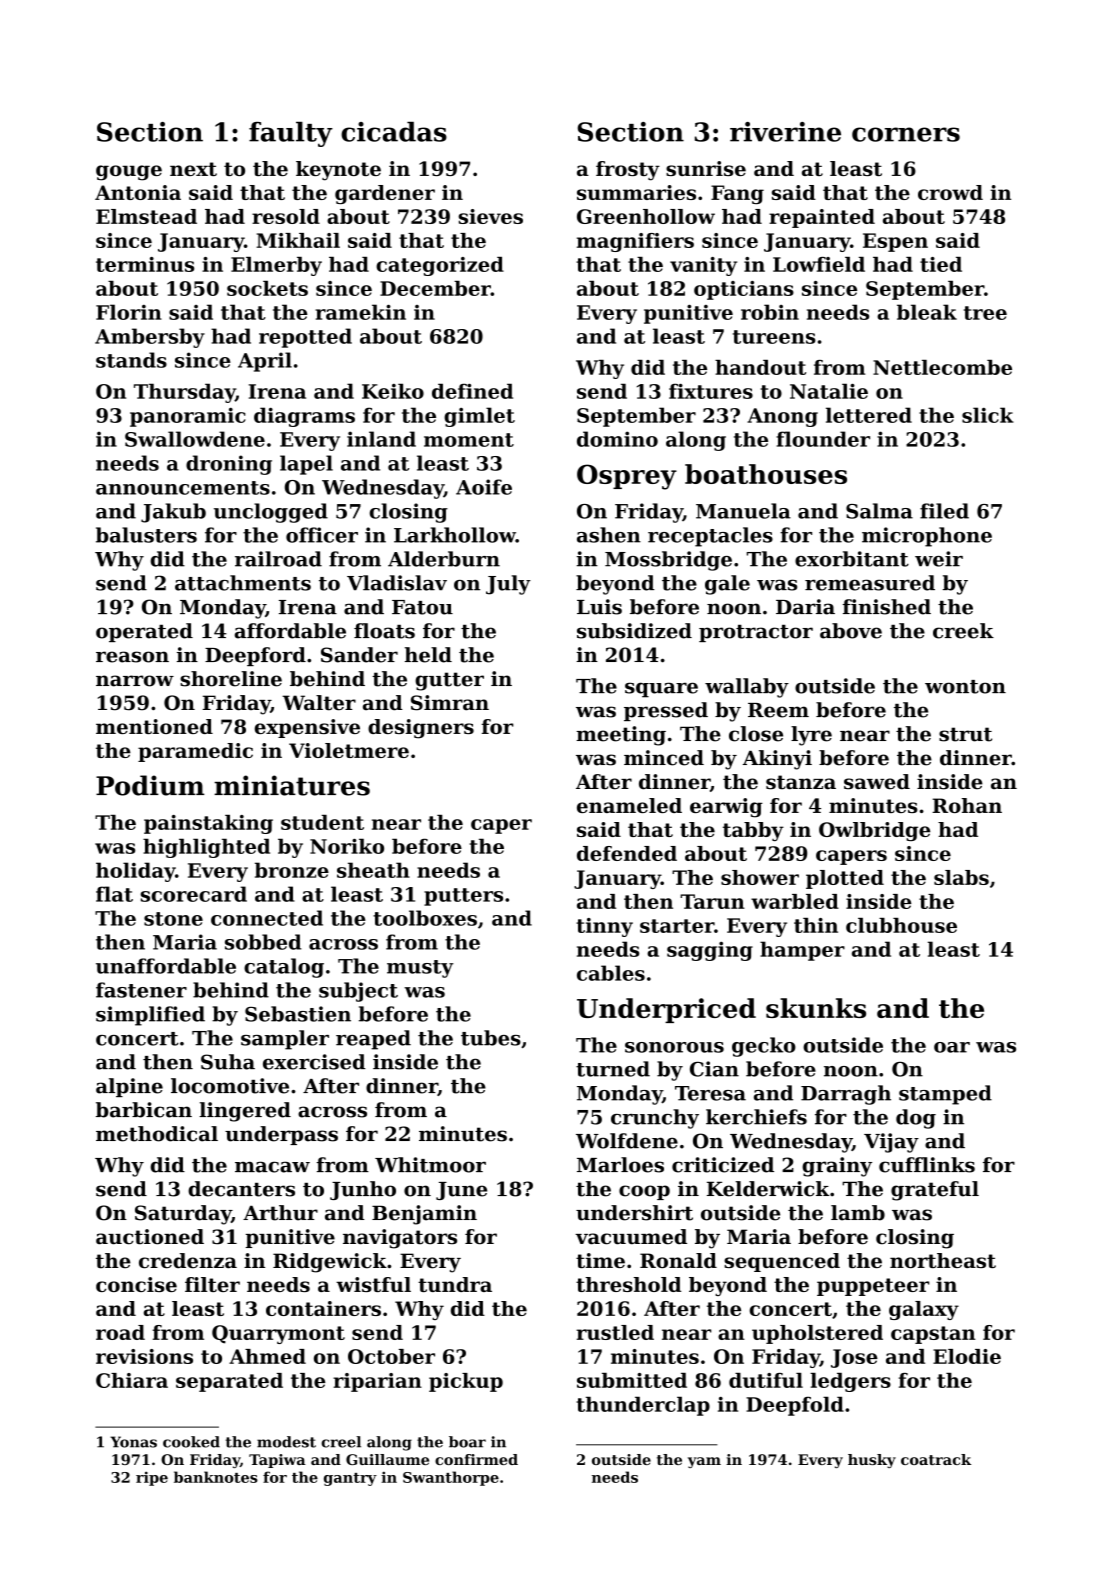 This screenshot has height=1574, width=1113. I want to click on revisions, so click(144, 1356).
